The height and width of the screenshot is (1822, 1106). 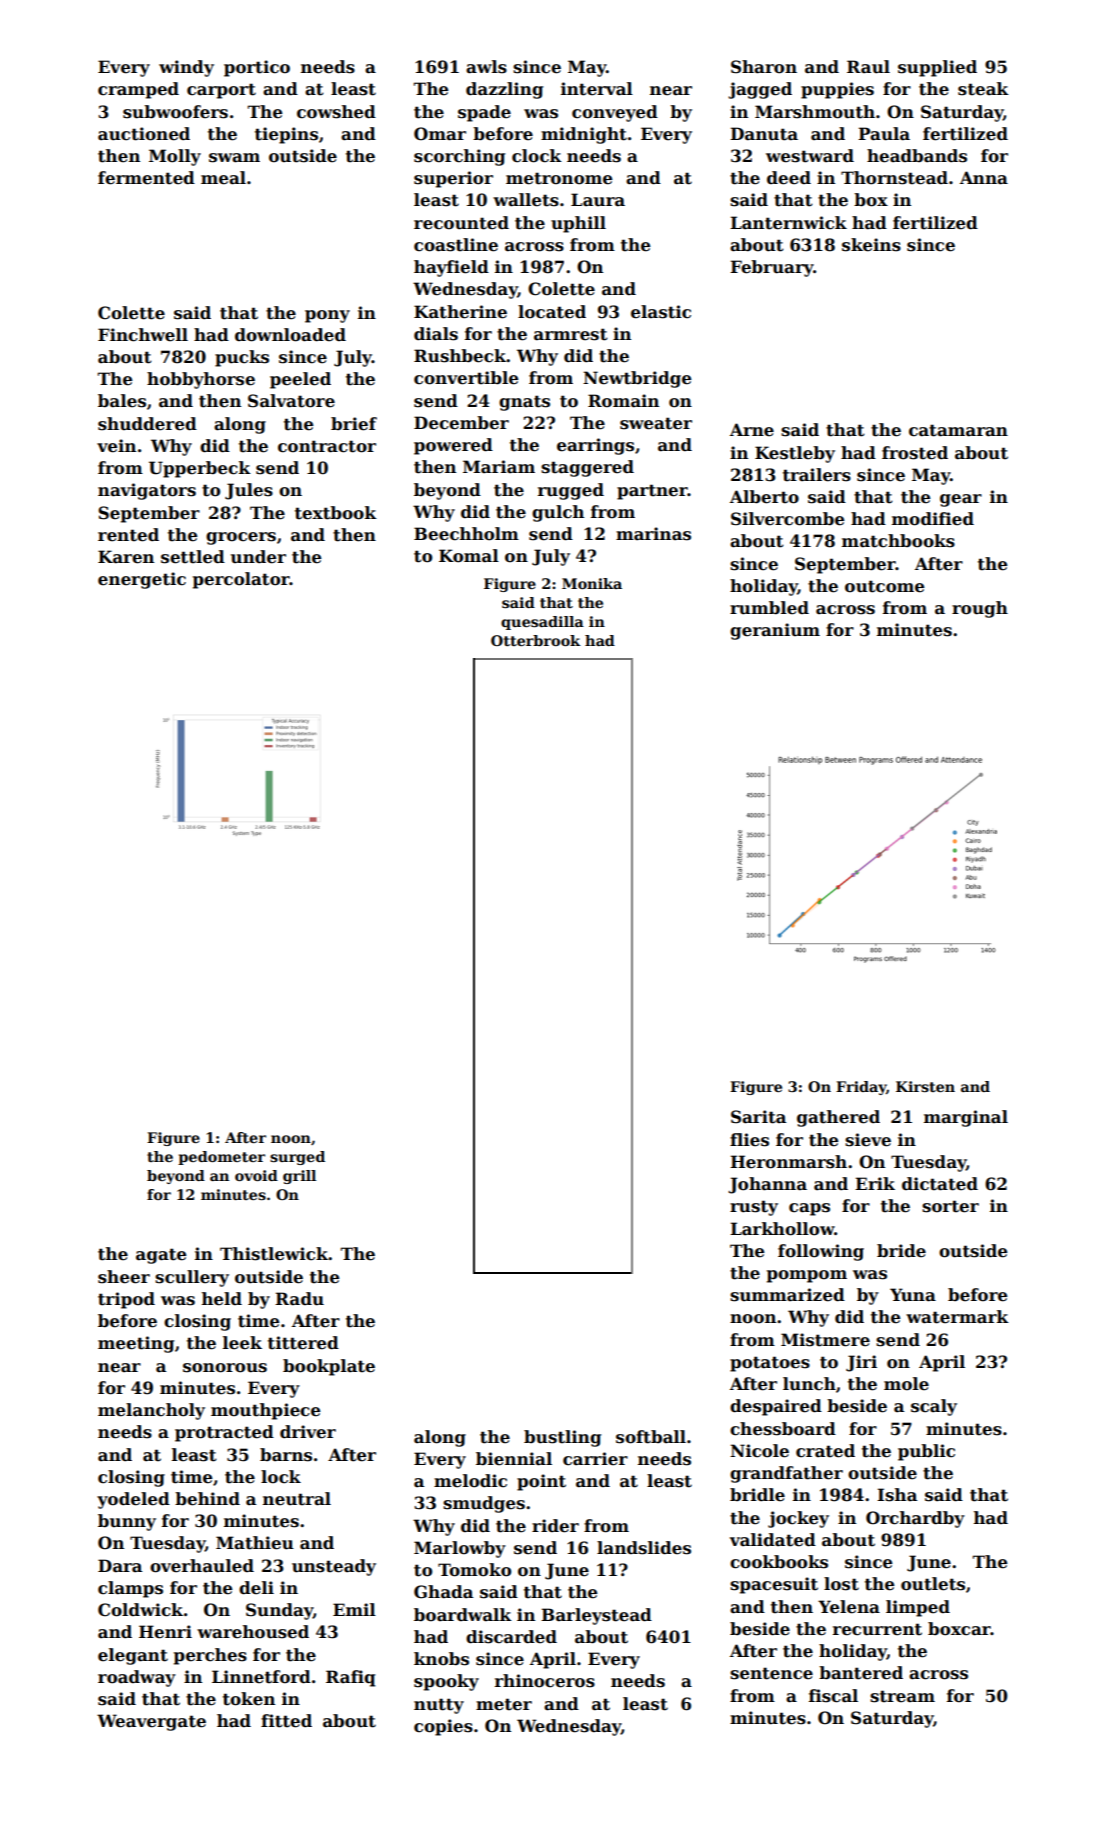 What do you see at coordinates (257, 68) in the screenshot?
I see `portico` at bounding box center [257, 68].
